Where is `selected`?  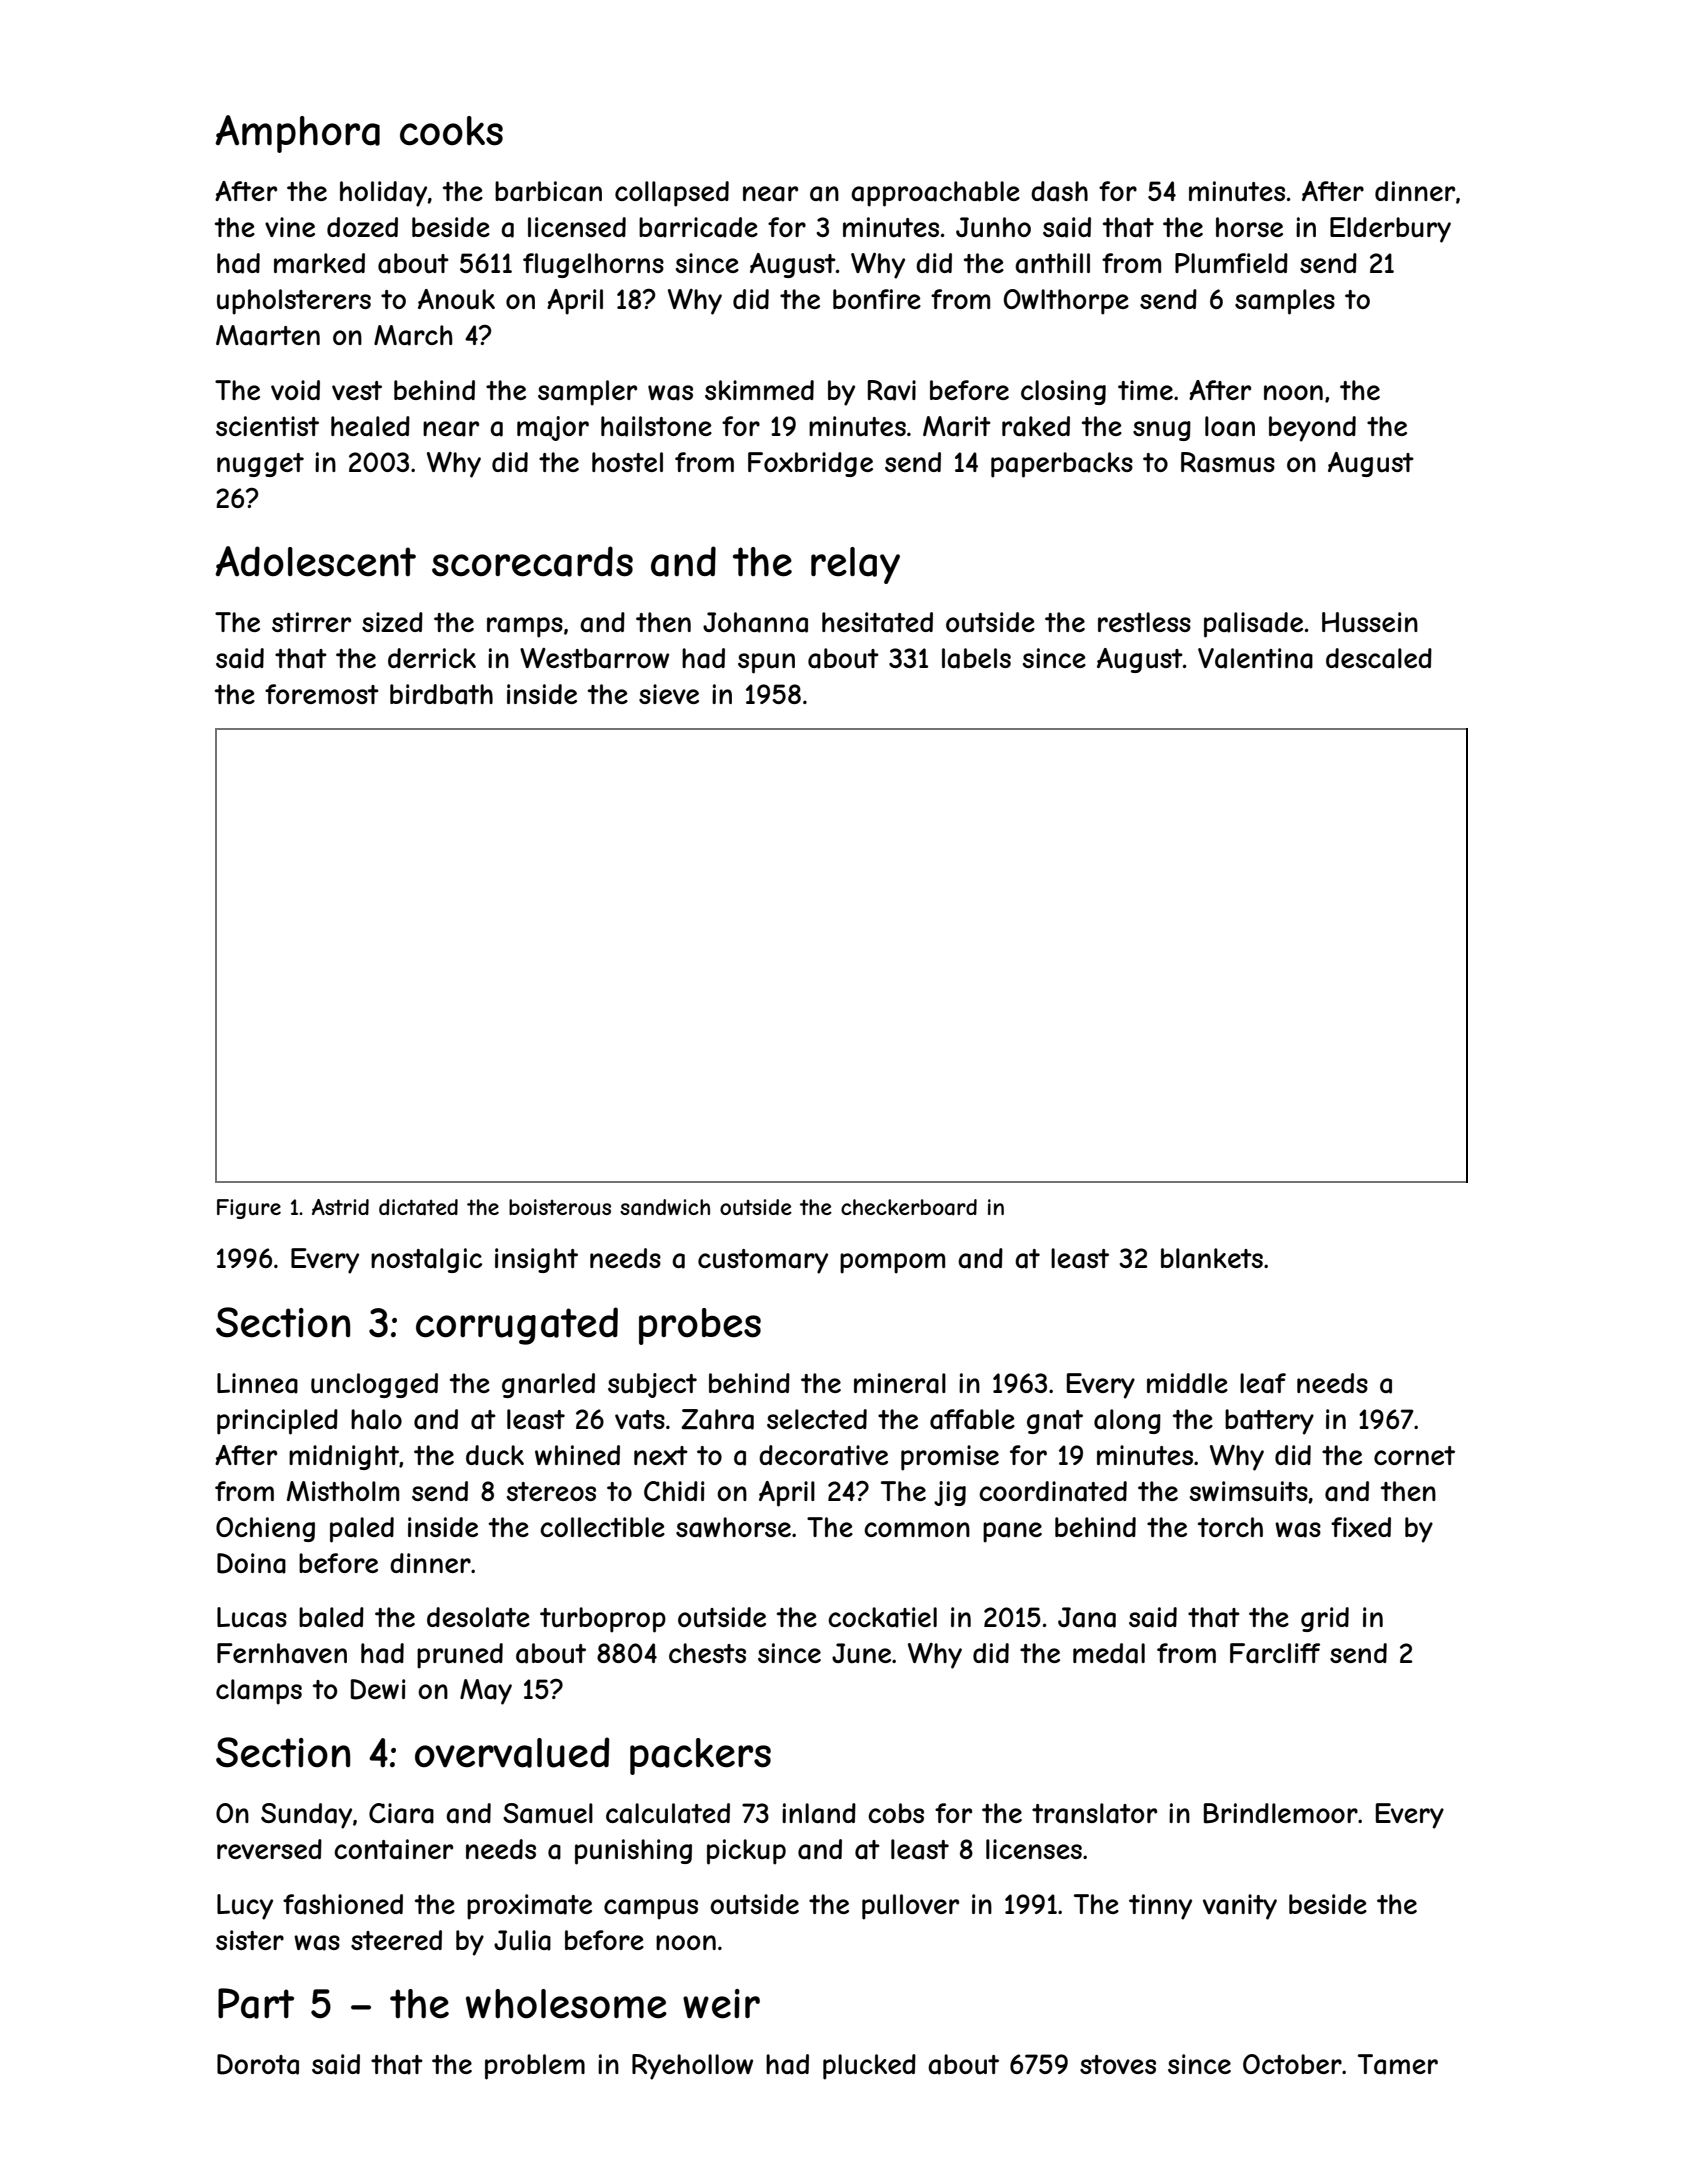
selected is located at coordinates (817, 1419).
